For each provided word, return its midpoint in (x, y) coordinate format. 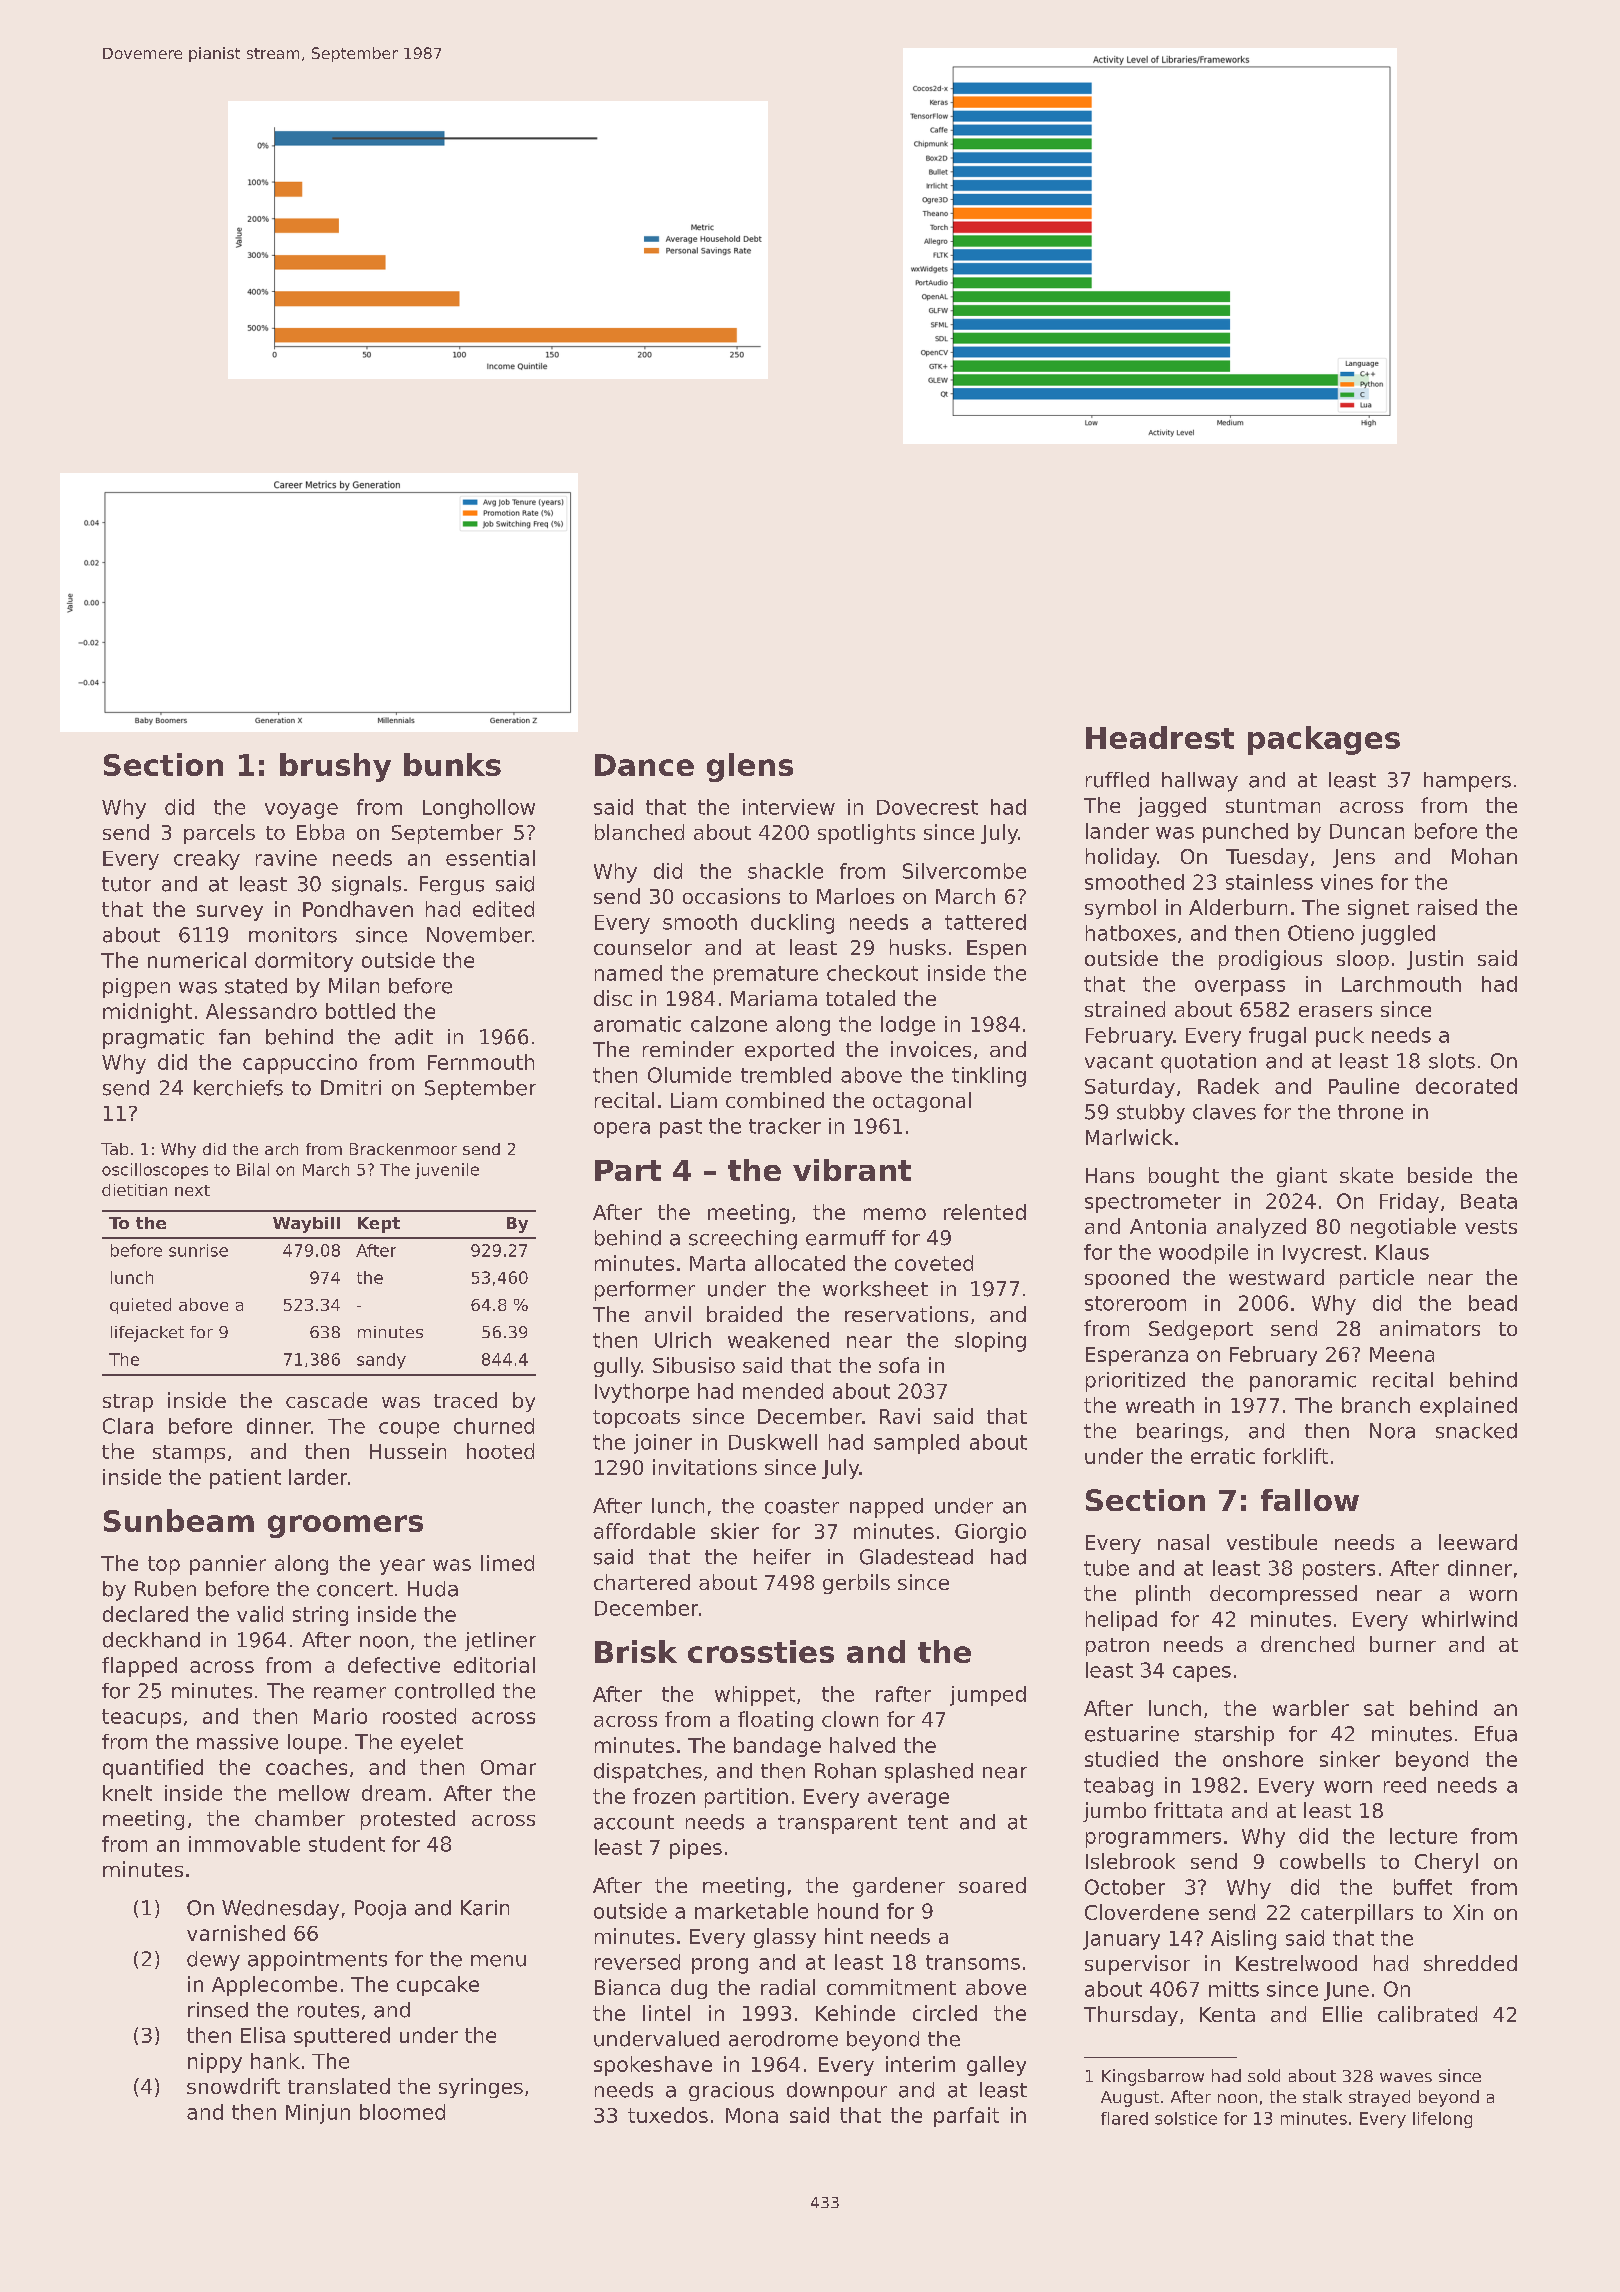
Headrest (1160, 737)
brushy (335, 767)
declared (145, 1614)
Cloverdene (1142, 1912)
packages (1324, 740)
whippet (755, 1696)
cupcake (438, 1986)
